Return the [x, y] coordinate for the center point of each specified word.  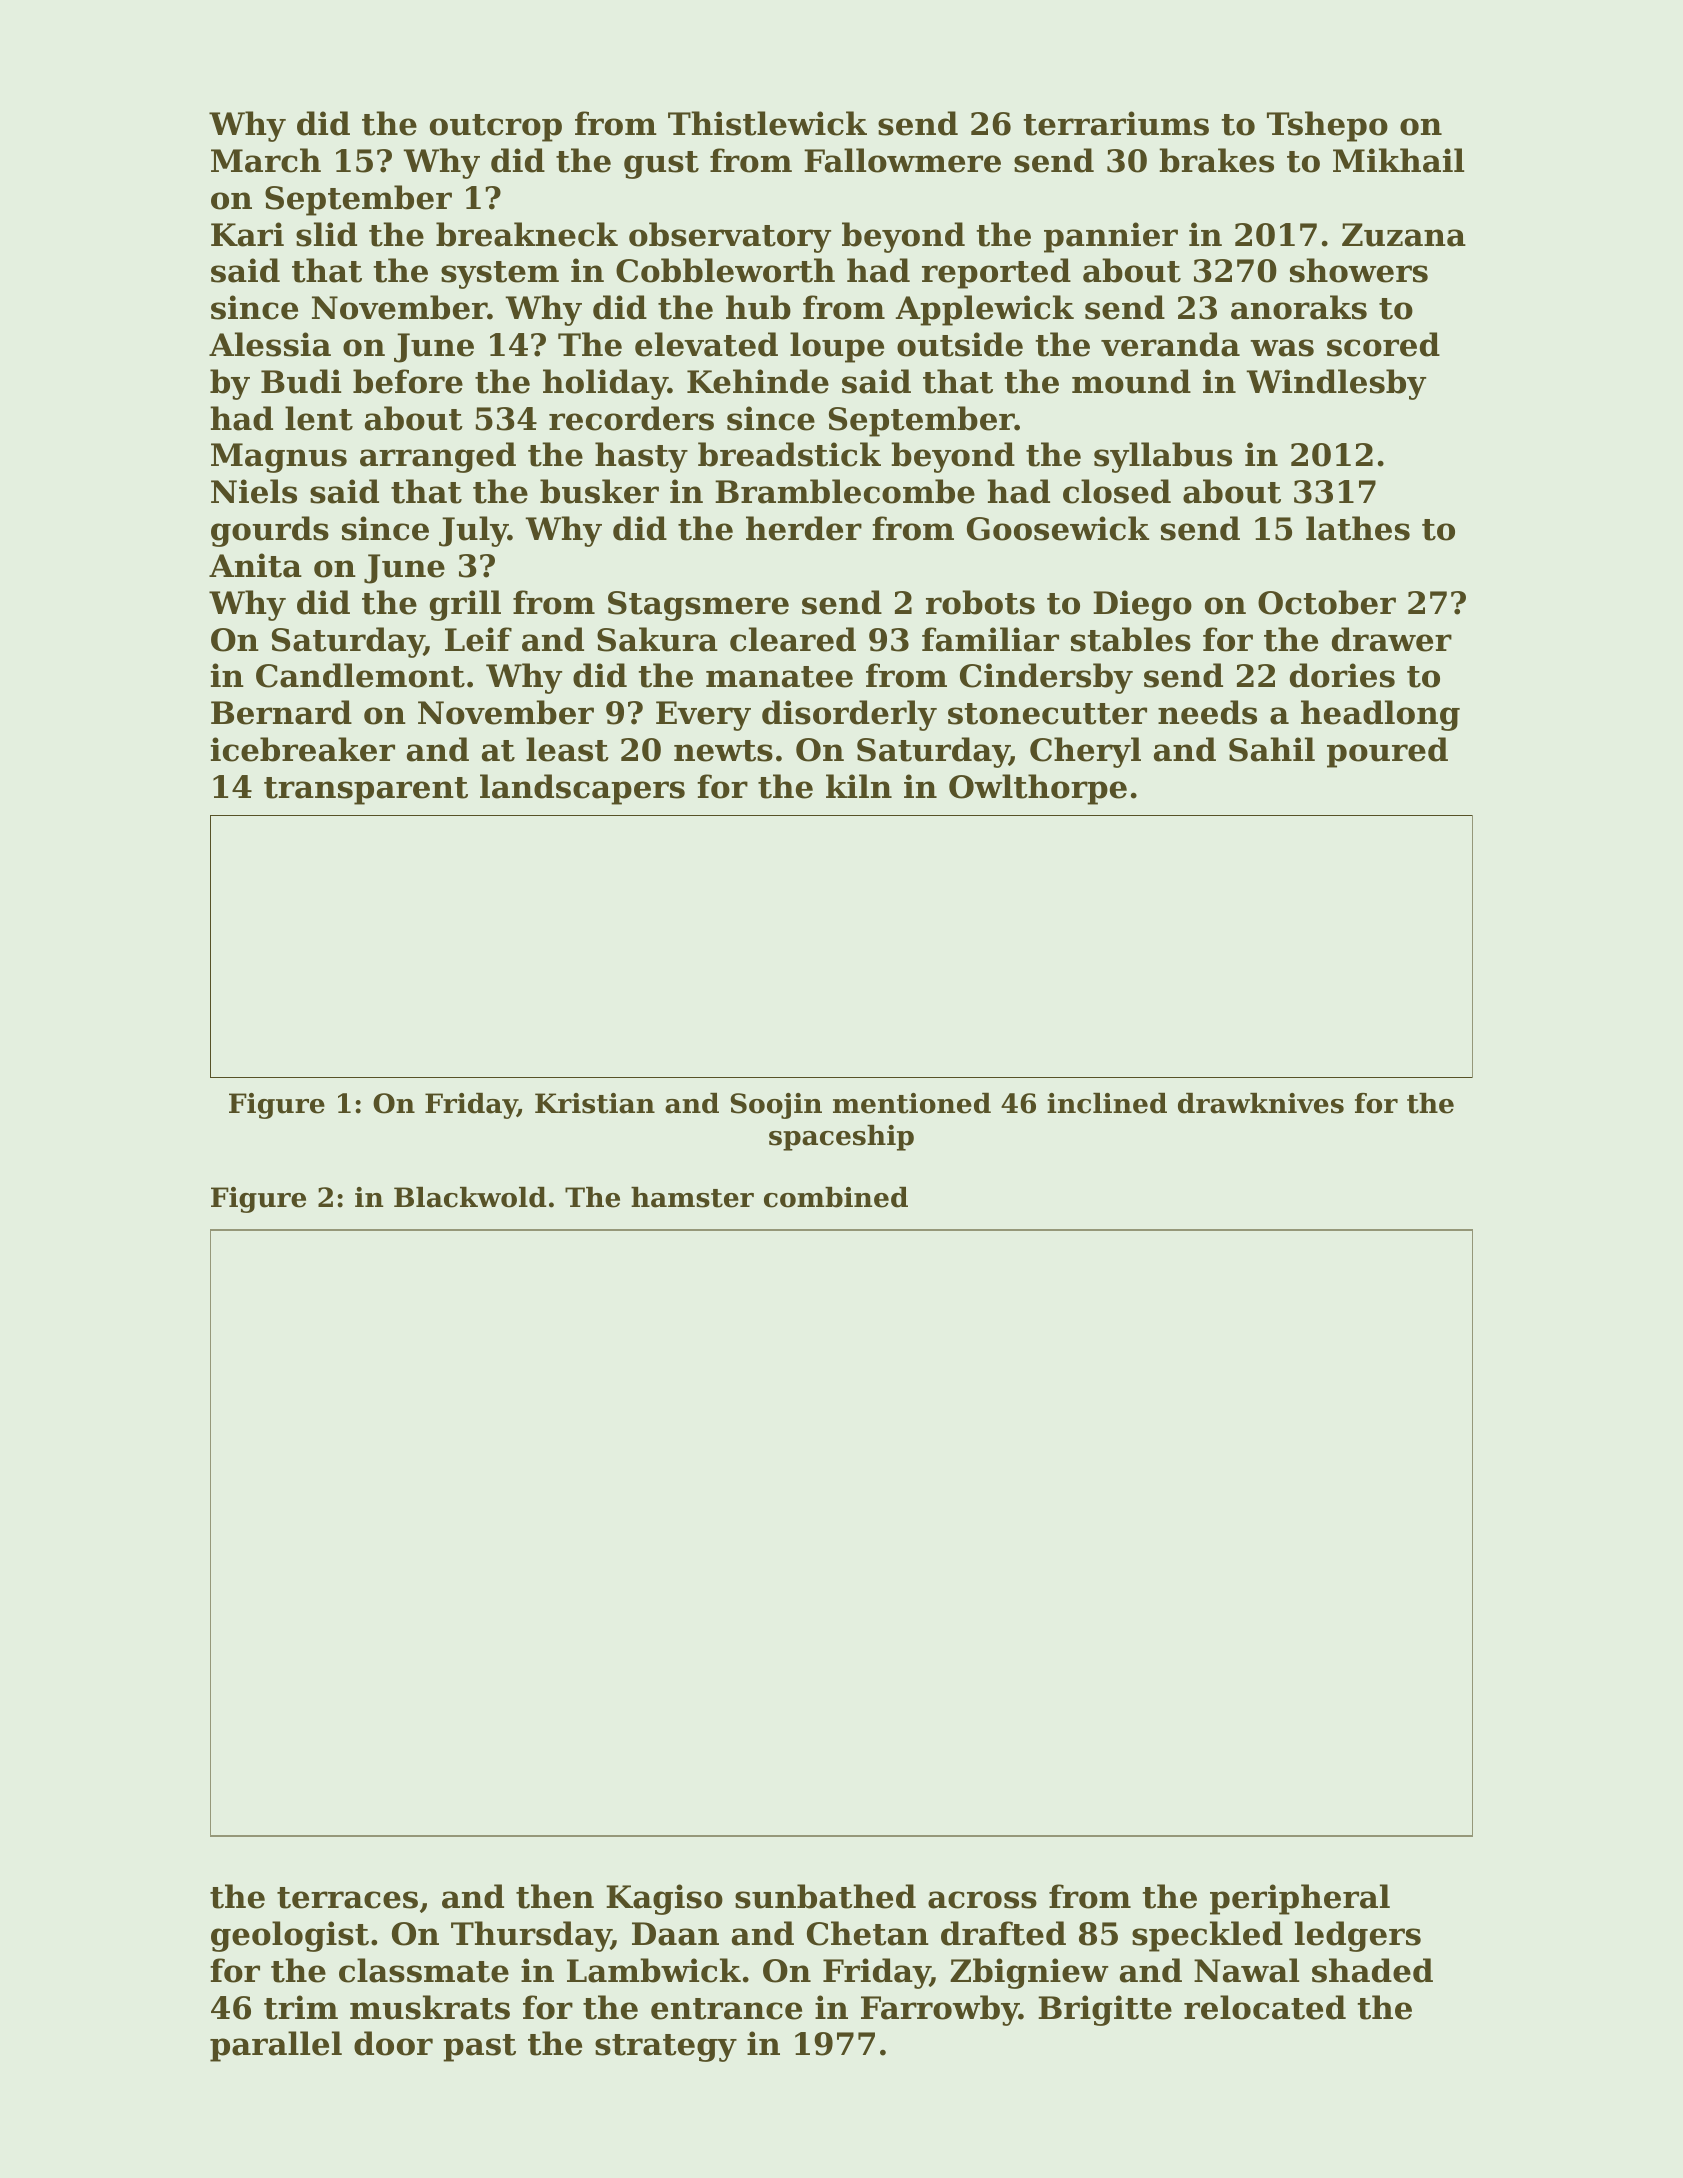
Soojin [776, 1106]
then [555, 1896]
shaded [1372, 1970]
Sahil [1272, 749]
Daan [675, 1934]
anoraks [1299, 307]
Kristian [595, 1103]
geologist [290, 1936]
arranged [438, 457]
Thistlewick [767, 123]
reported [996, 273]
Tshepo [1327, 126]
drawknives [1261, 1103]
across [982, 1900]
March [266, 160]
